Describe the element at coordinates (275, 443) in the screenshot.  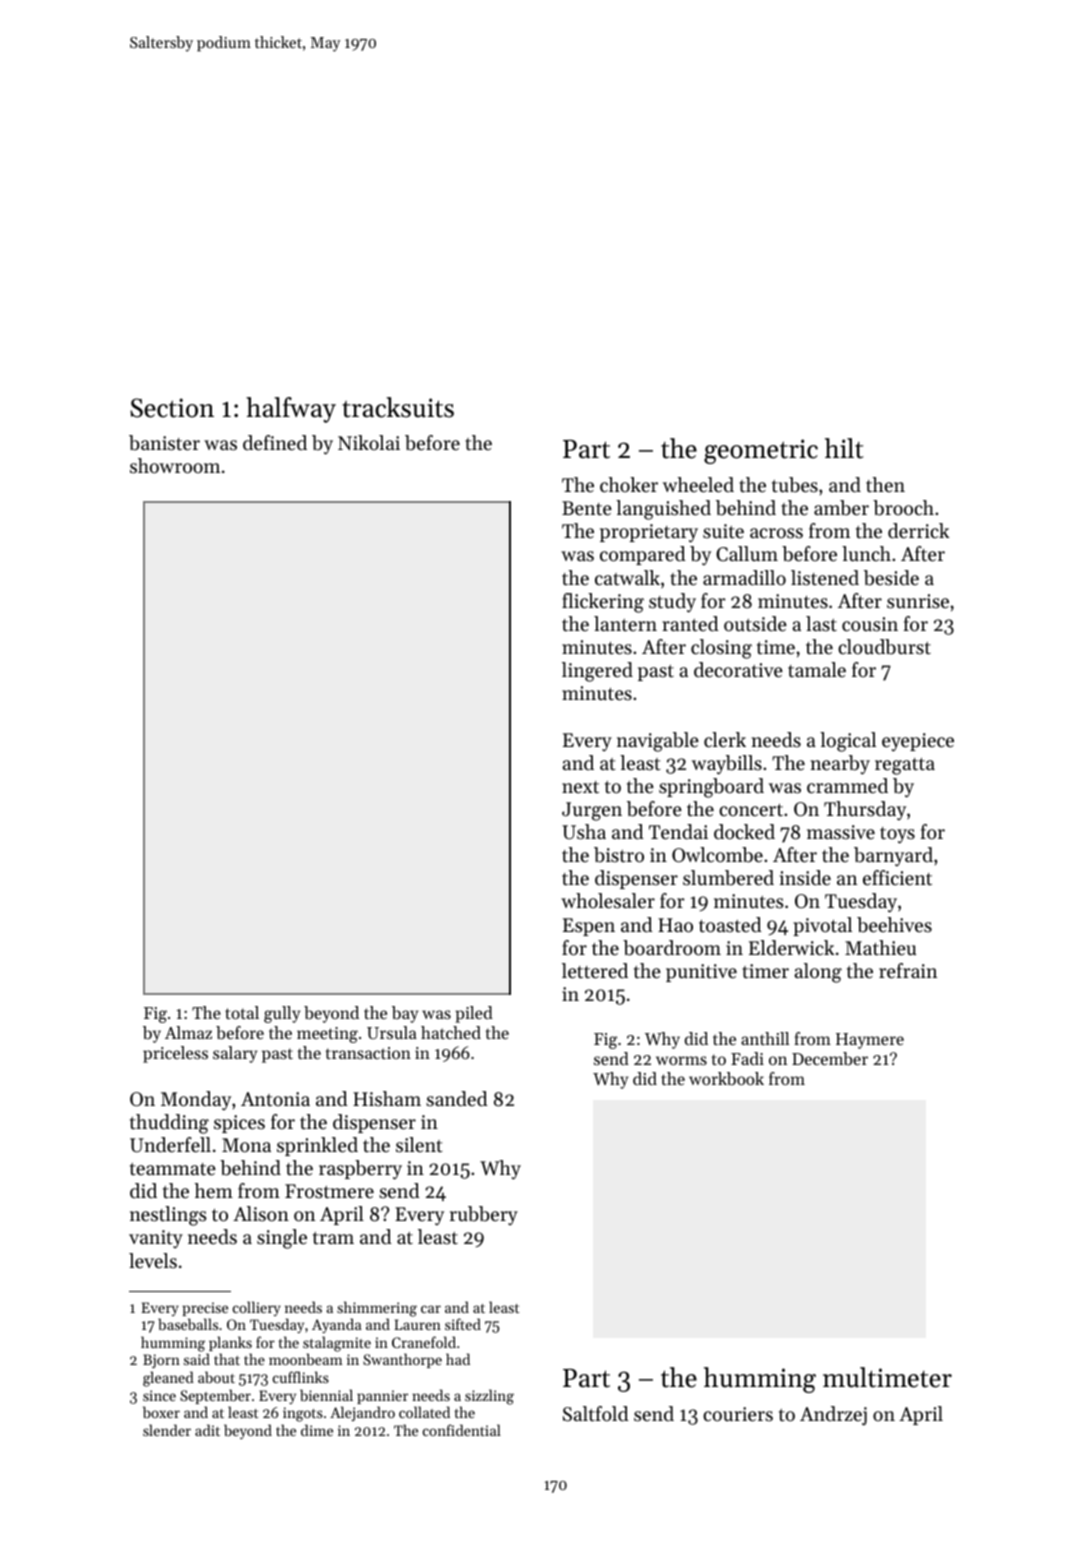
I see `defined` at that location.
